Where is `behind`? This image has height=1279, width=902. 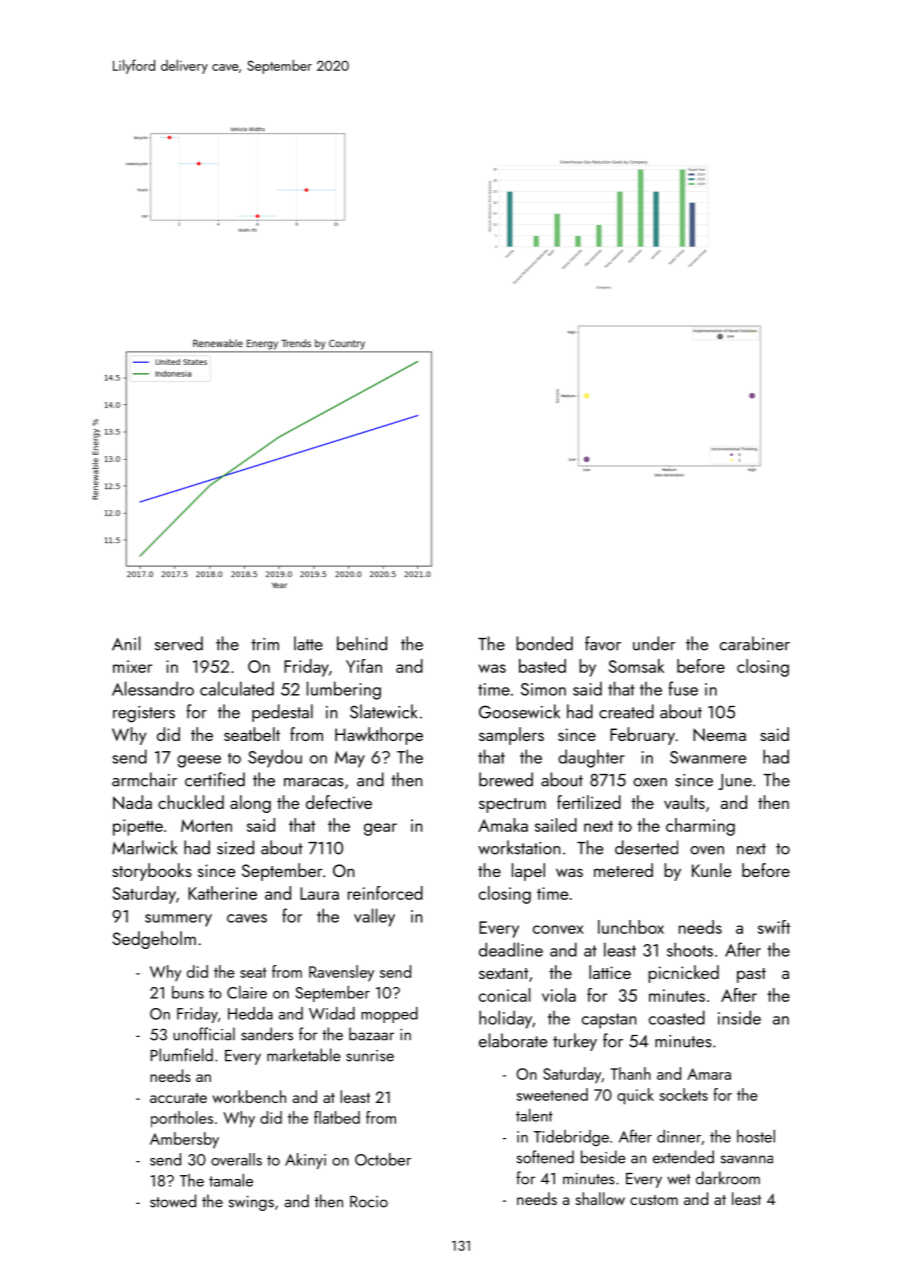 behind is located at coordinates (362, 643).
